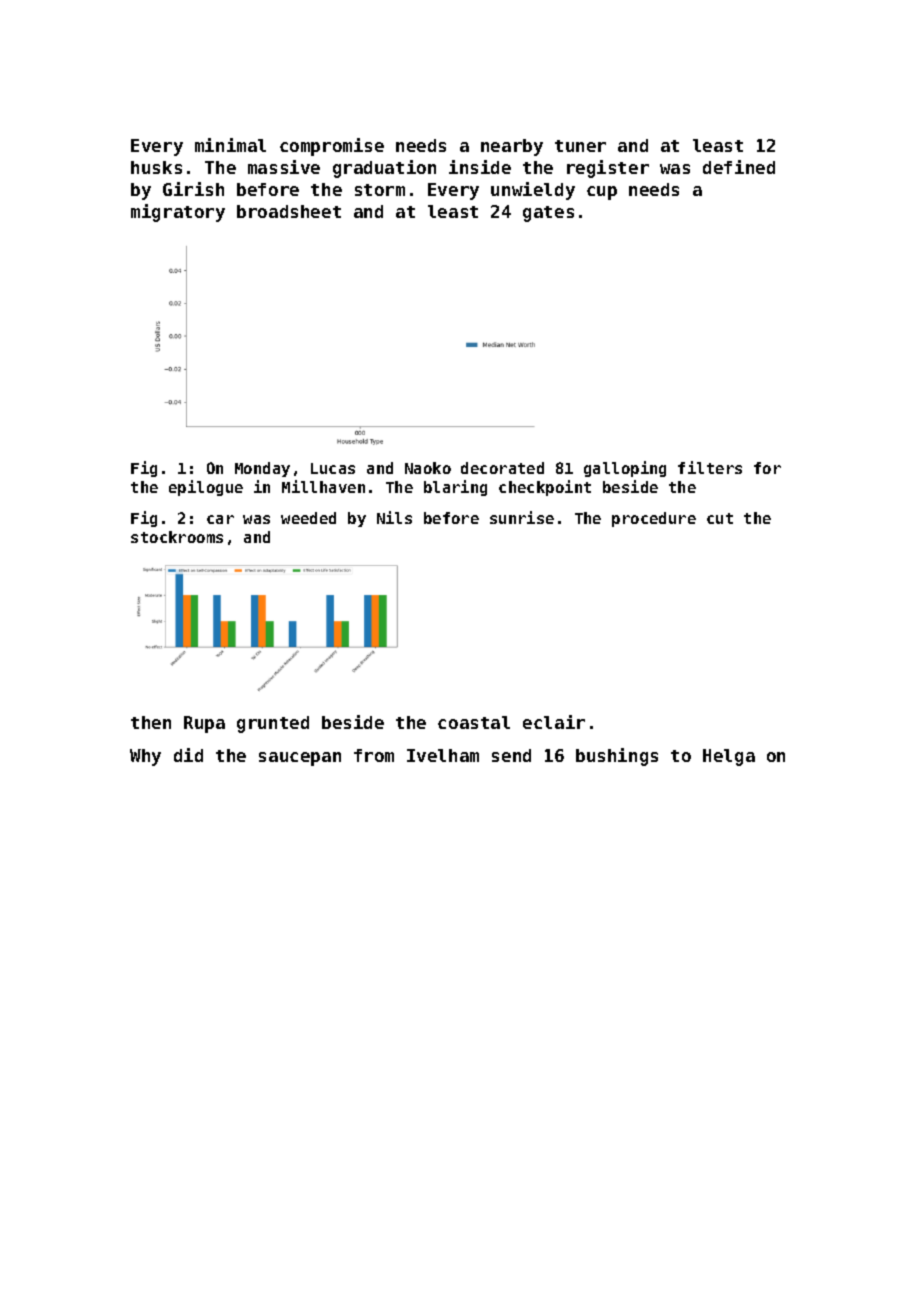 The width and height of the image is (924, 1314). Describe the element at coordinates (333, 468) in the image. I see `Lucas` at that location.
